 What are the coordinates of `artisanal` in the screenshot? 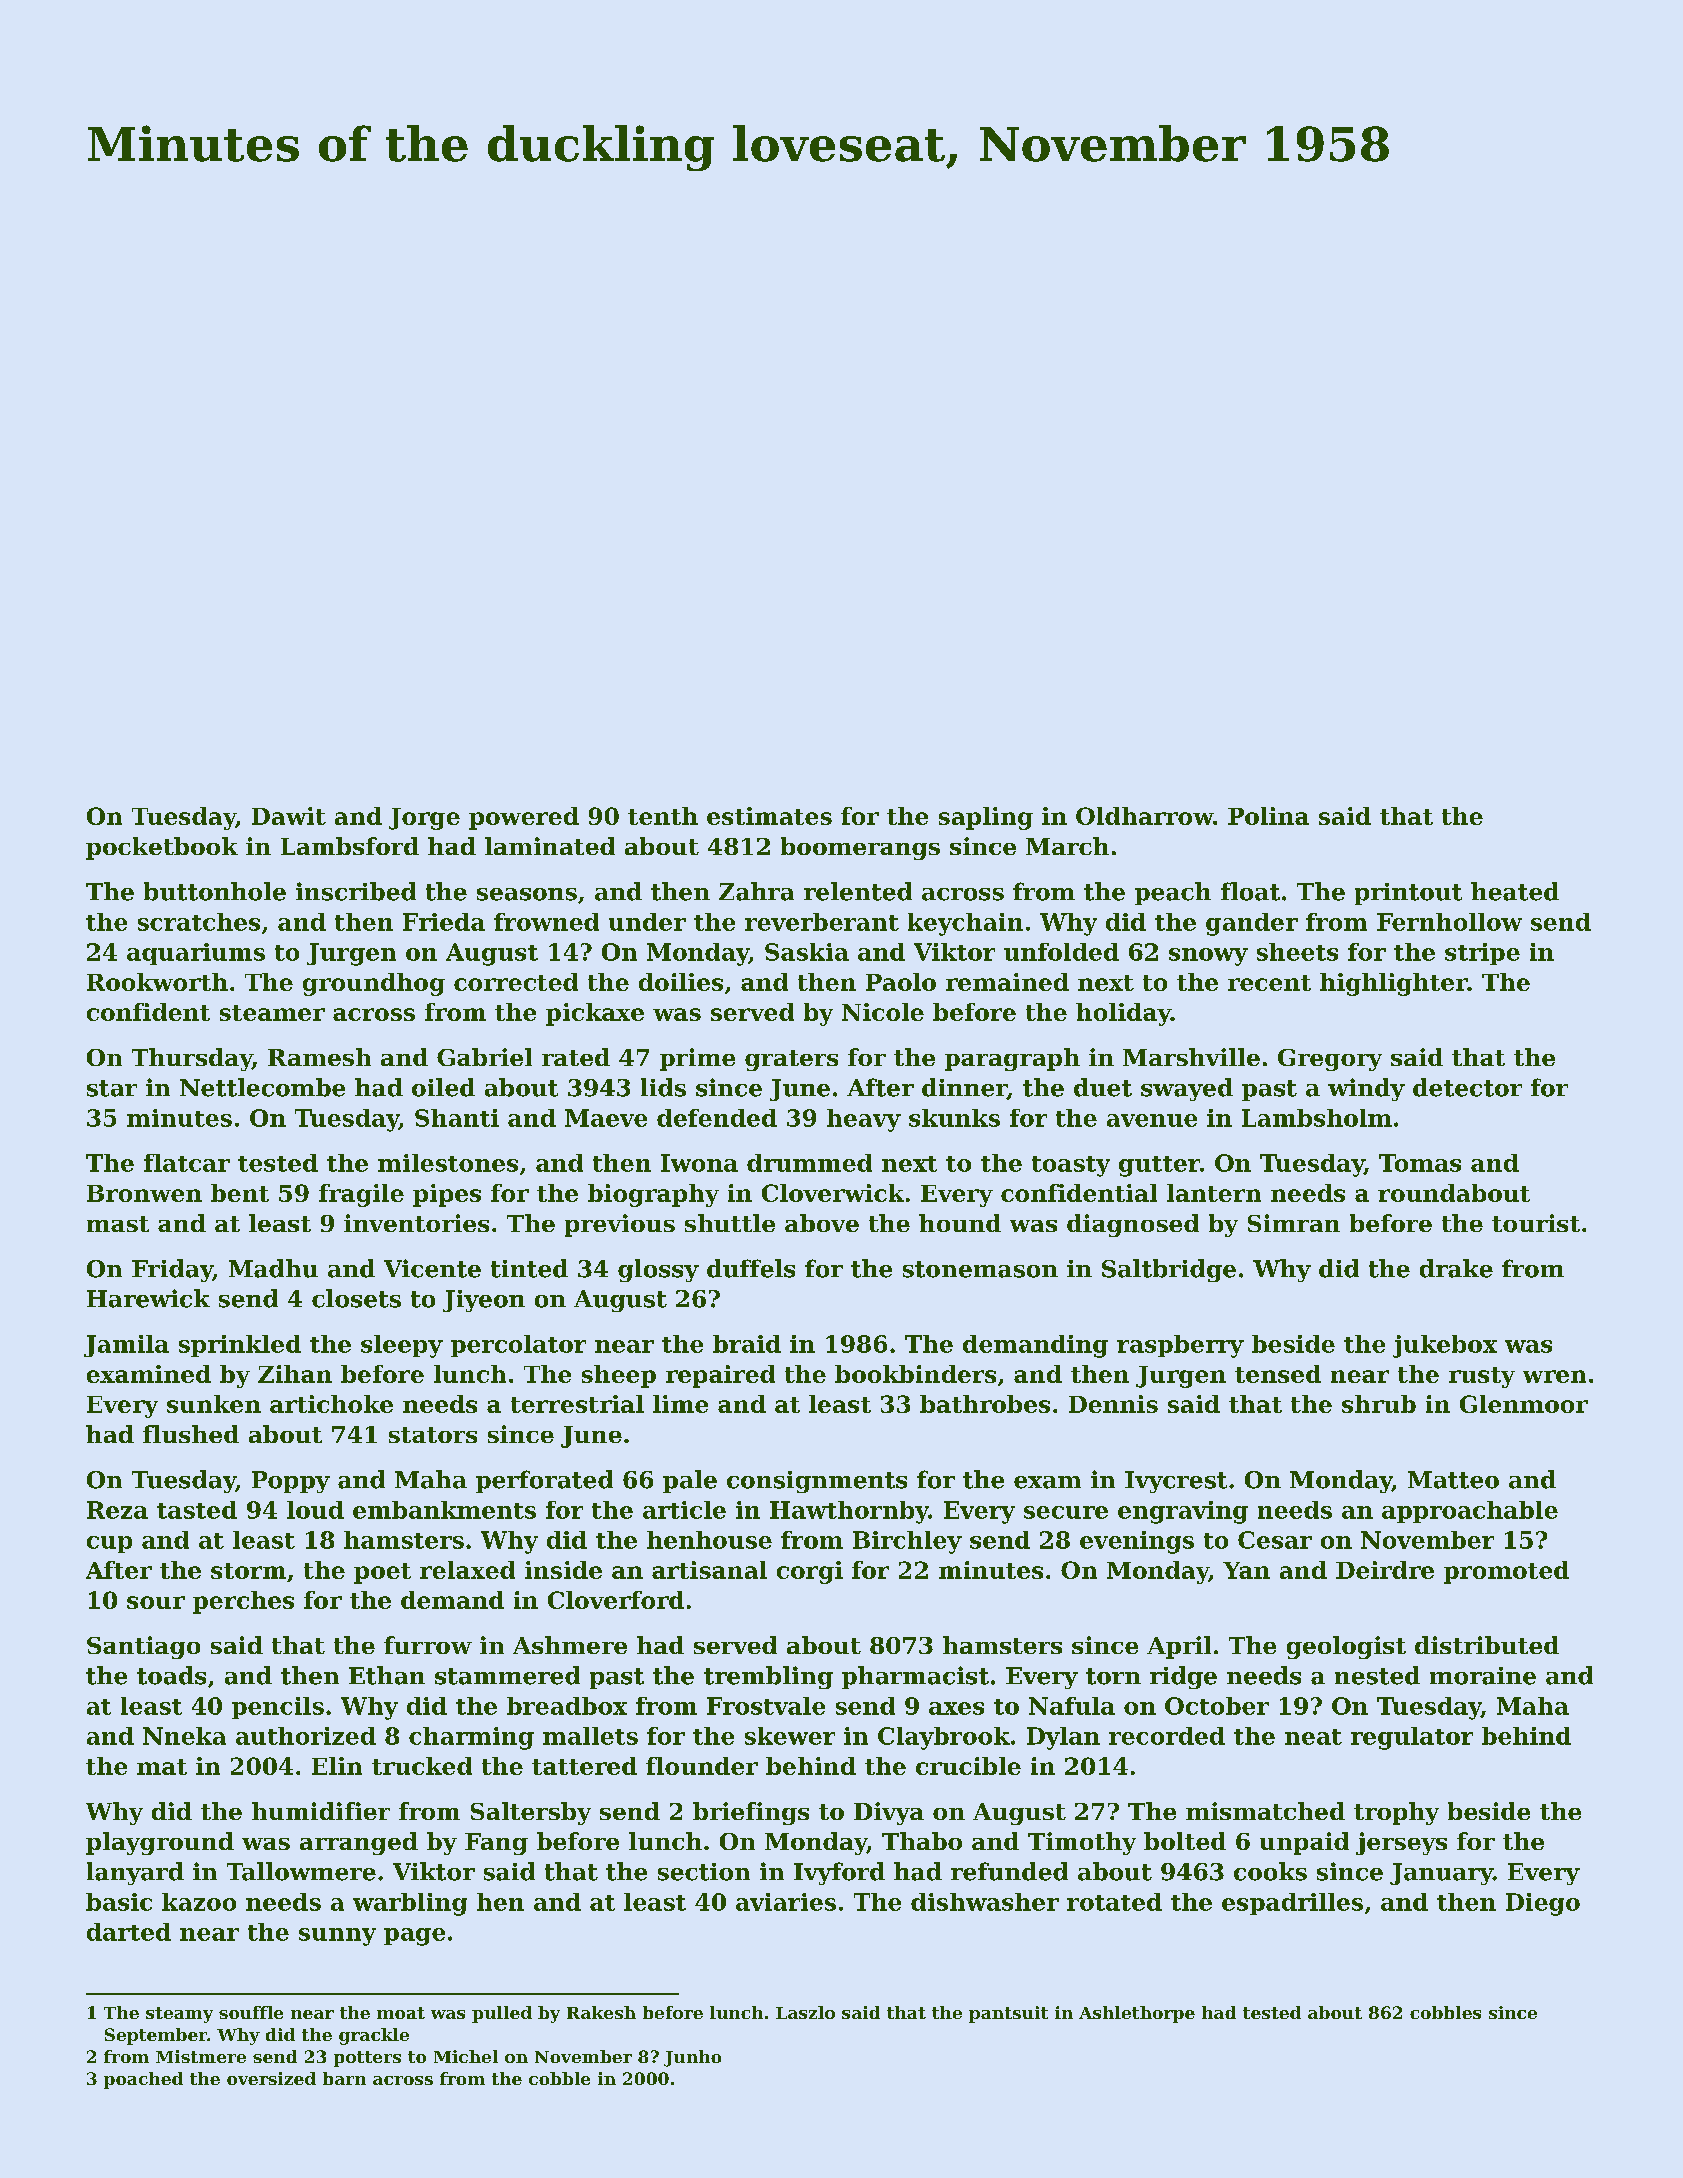 It's located at (709, 1570).
